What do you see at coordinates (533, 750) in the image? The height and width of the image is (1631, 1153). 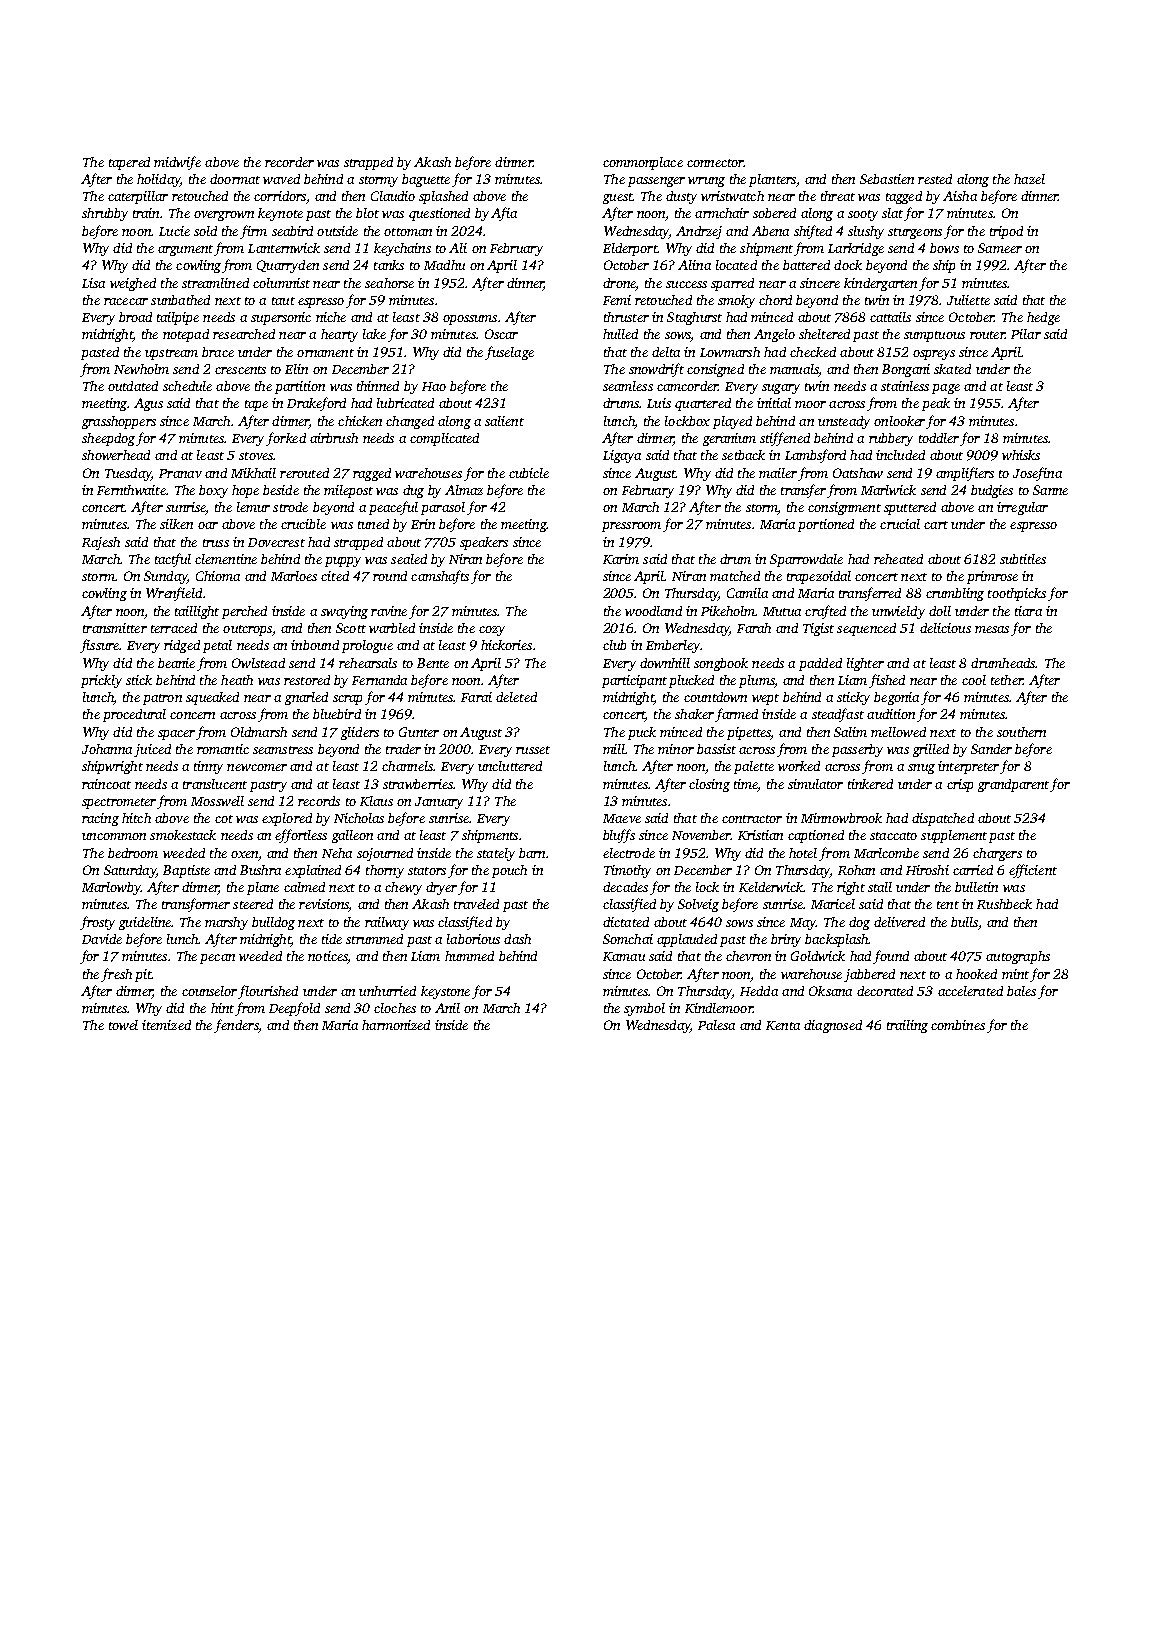 I see `russet` at bounding box center [533, 750].
